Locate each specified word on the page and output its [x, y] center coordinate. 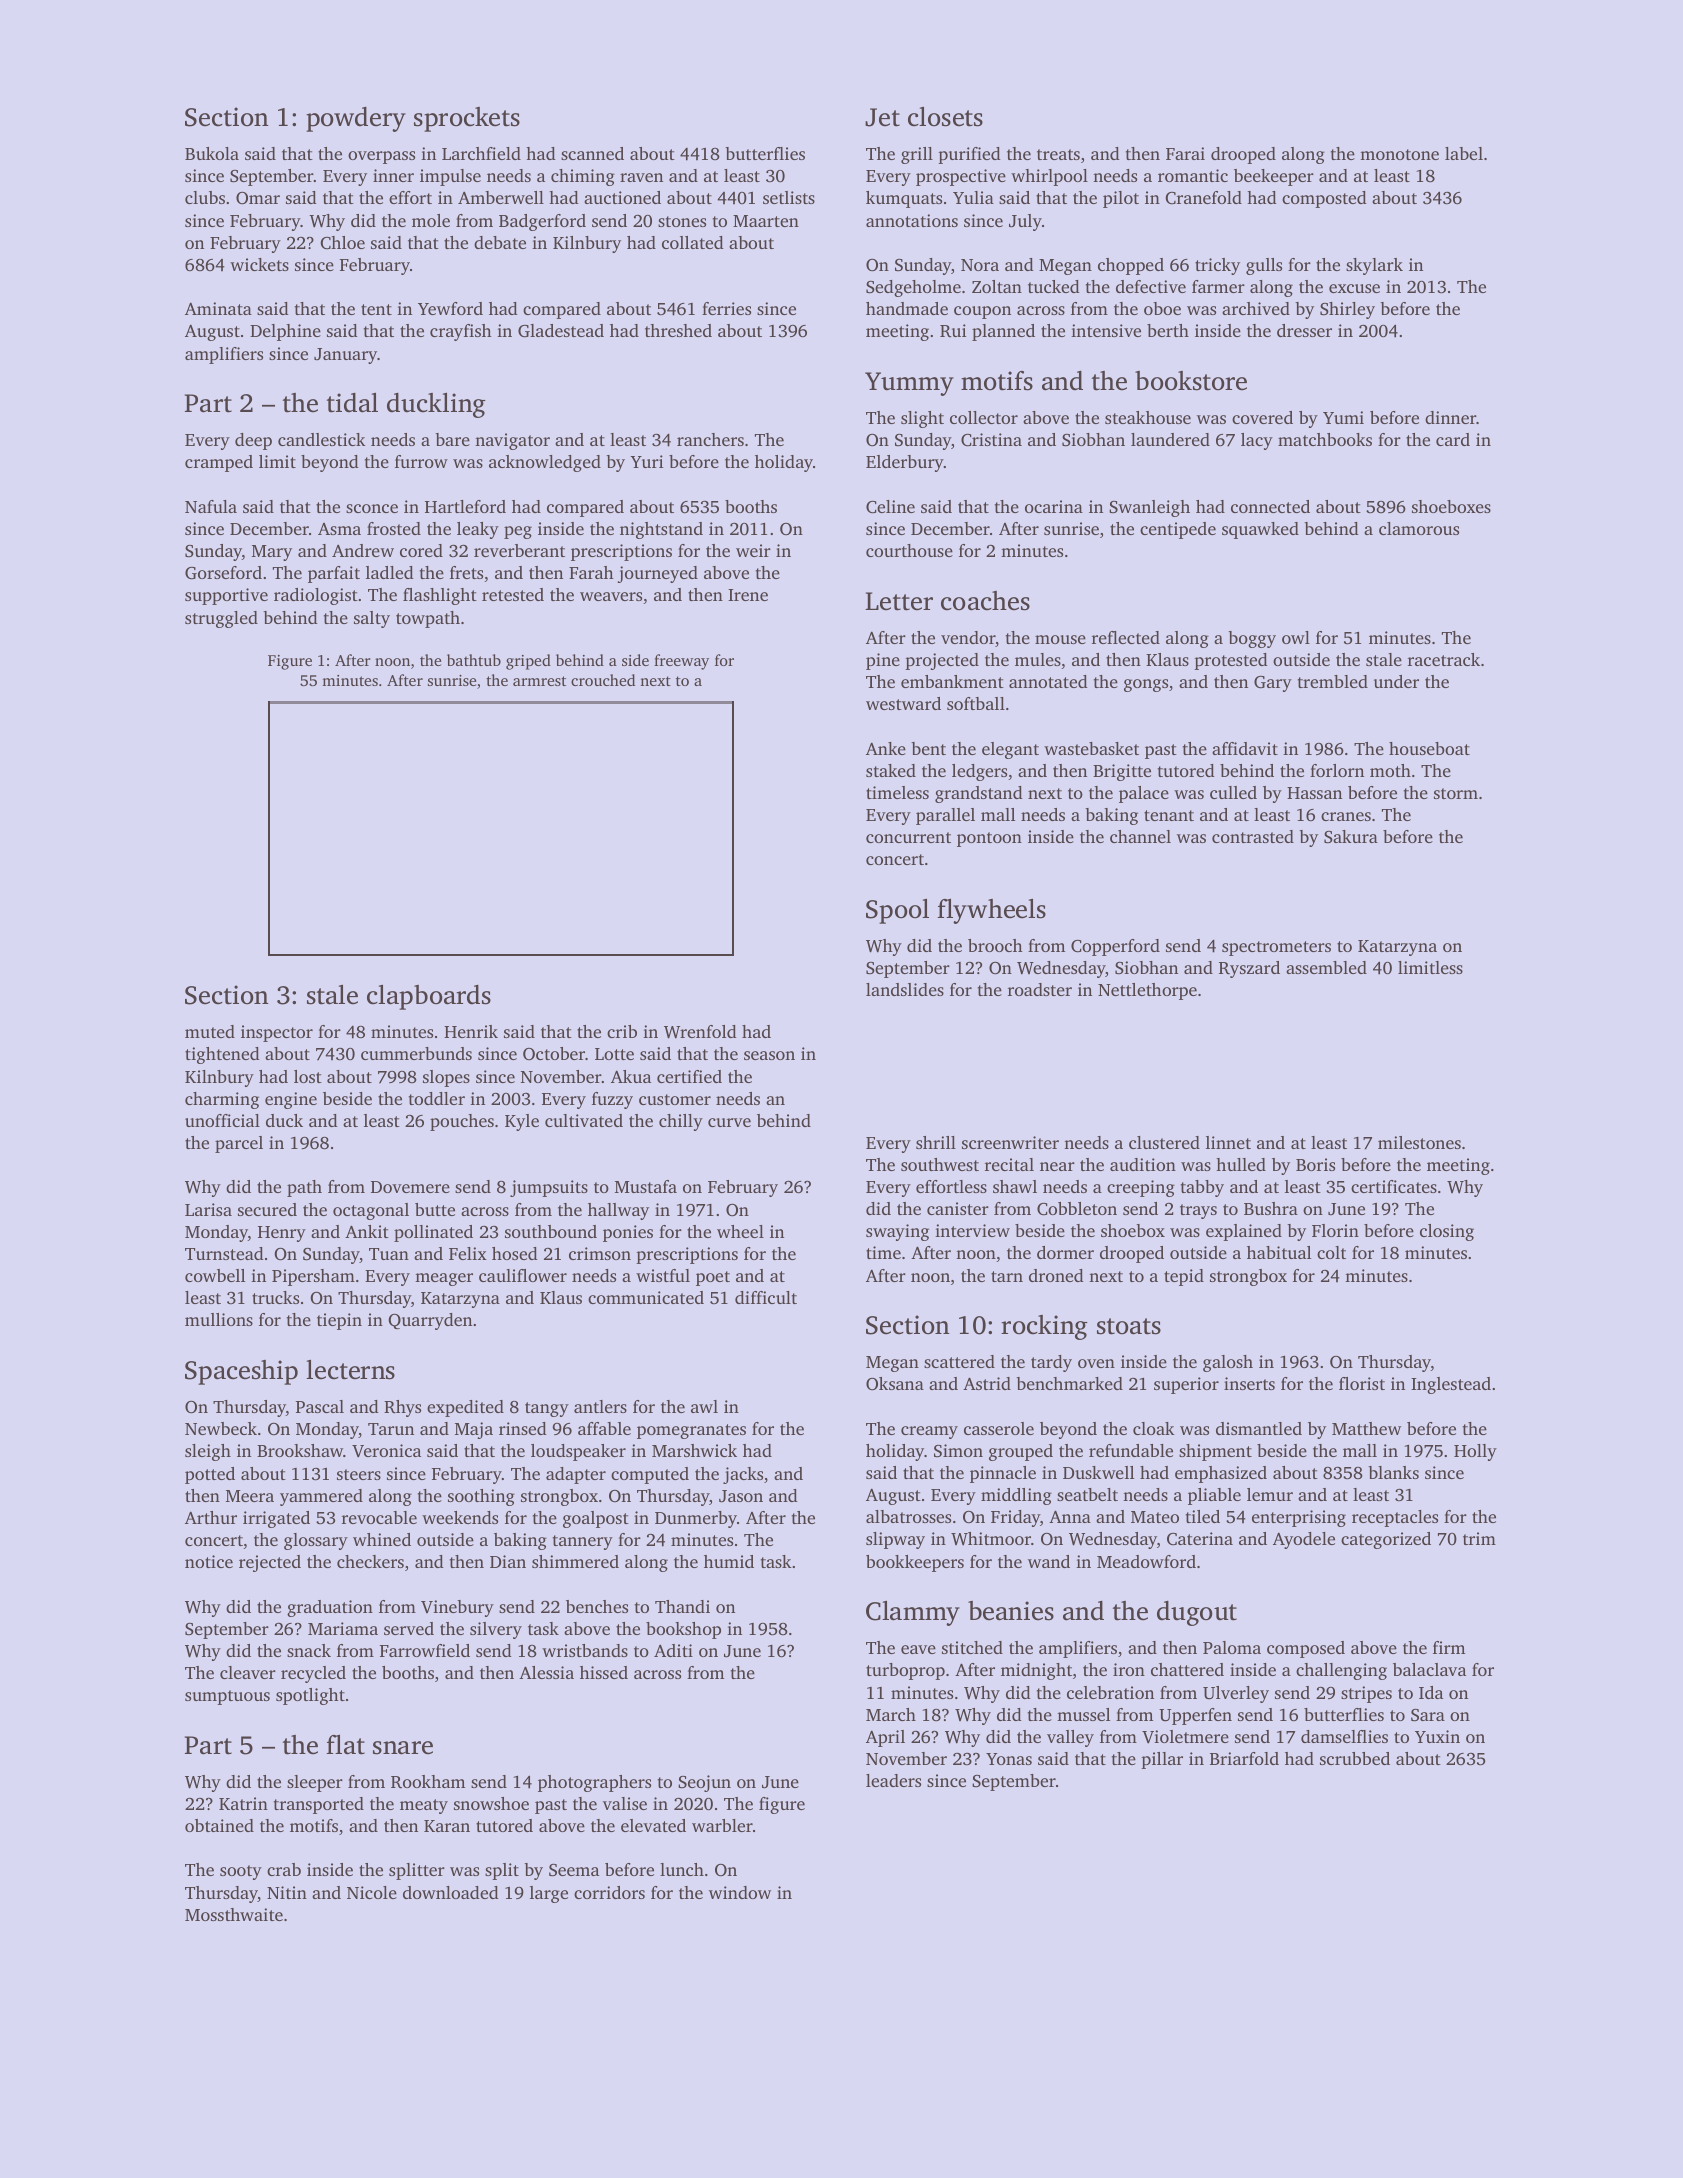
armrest [539, 681]
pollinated [433, 1233]
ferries [726, 308]
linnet [1228, 1142]
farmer [1218, 286]
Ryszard [1249, 969]
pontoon [989, 839]
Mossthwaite [234, 1914]
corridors [609, 1892]
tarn [1007, 1276]
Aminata [218, 308]
